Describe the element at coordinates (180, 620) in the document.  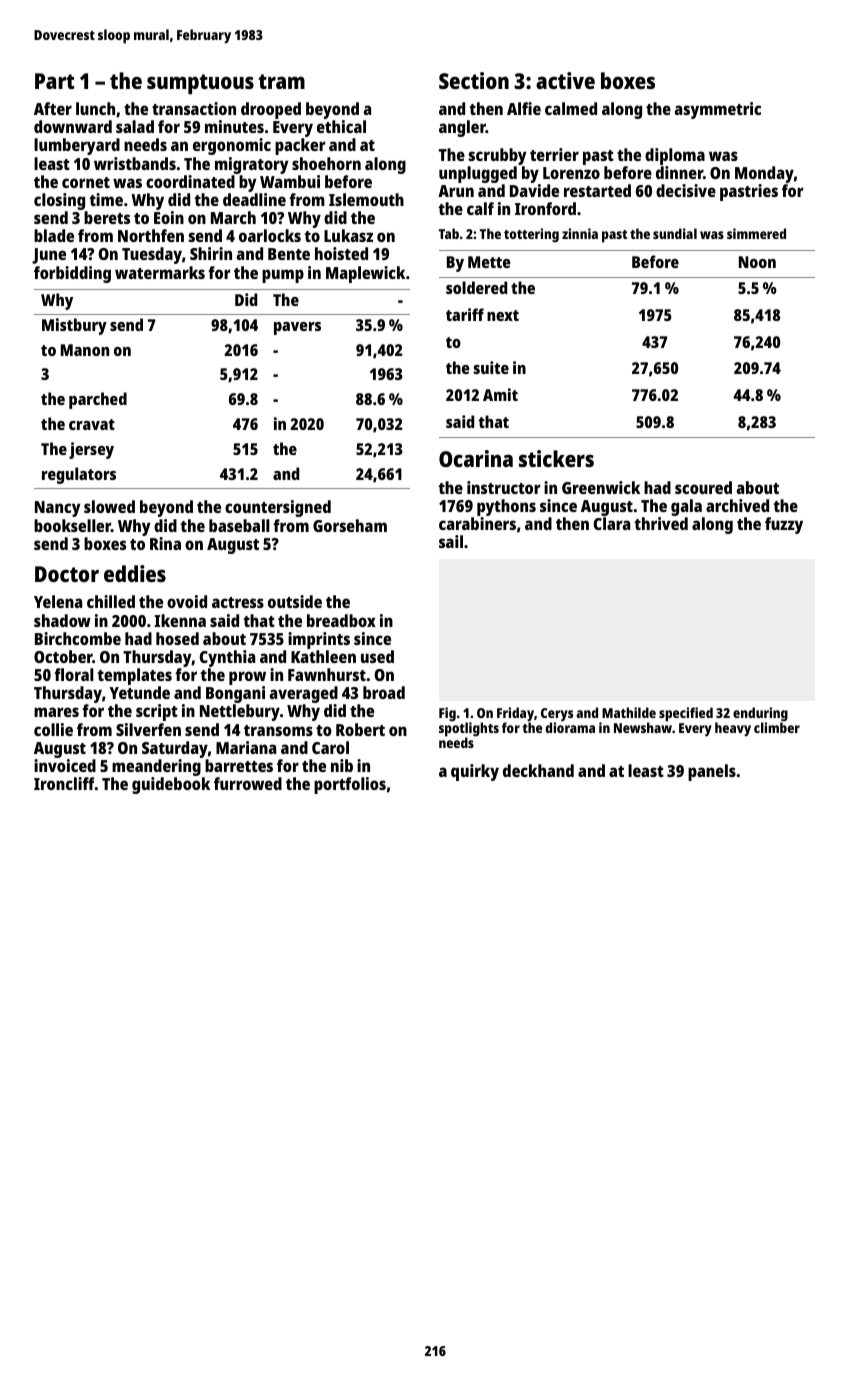
I see `Ikenna` at that location.
